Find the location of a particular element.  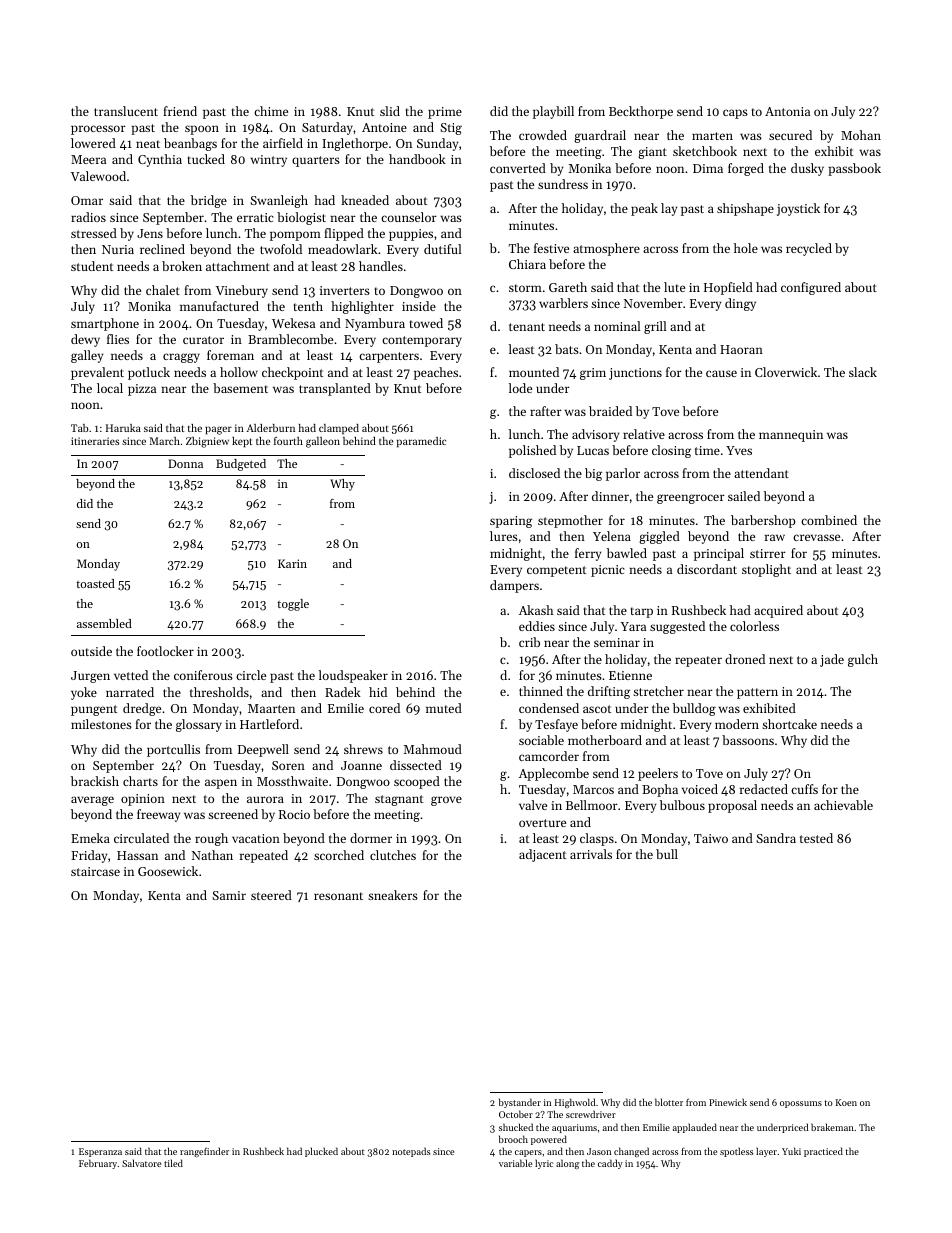

handbook is located at coordinates (417, 159).
